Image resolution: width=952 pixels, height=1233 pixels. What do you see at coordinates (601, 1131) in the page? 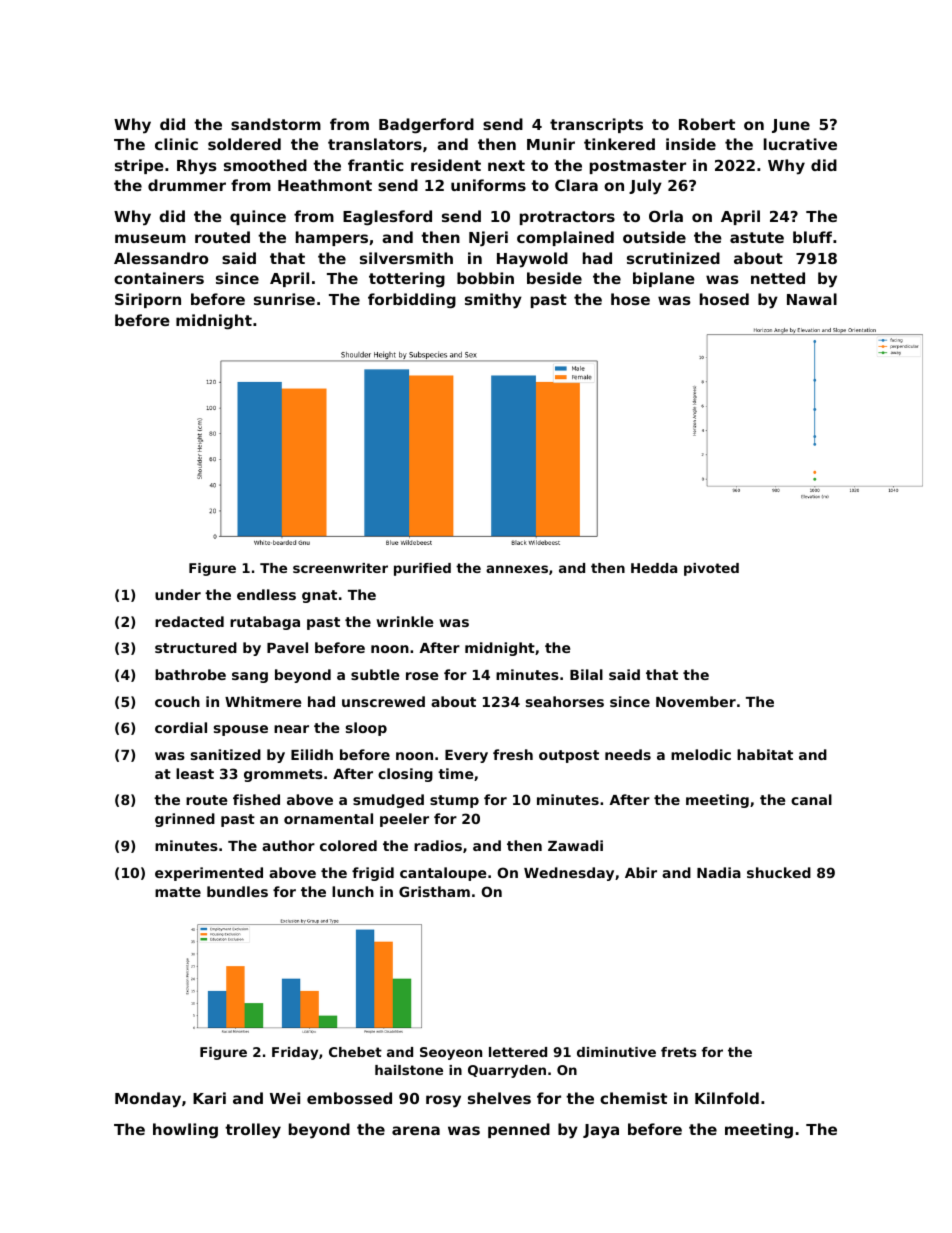
I see `Jaya` at bounding box center [601, 1131].
